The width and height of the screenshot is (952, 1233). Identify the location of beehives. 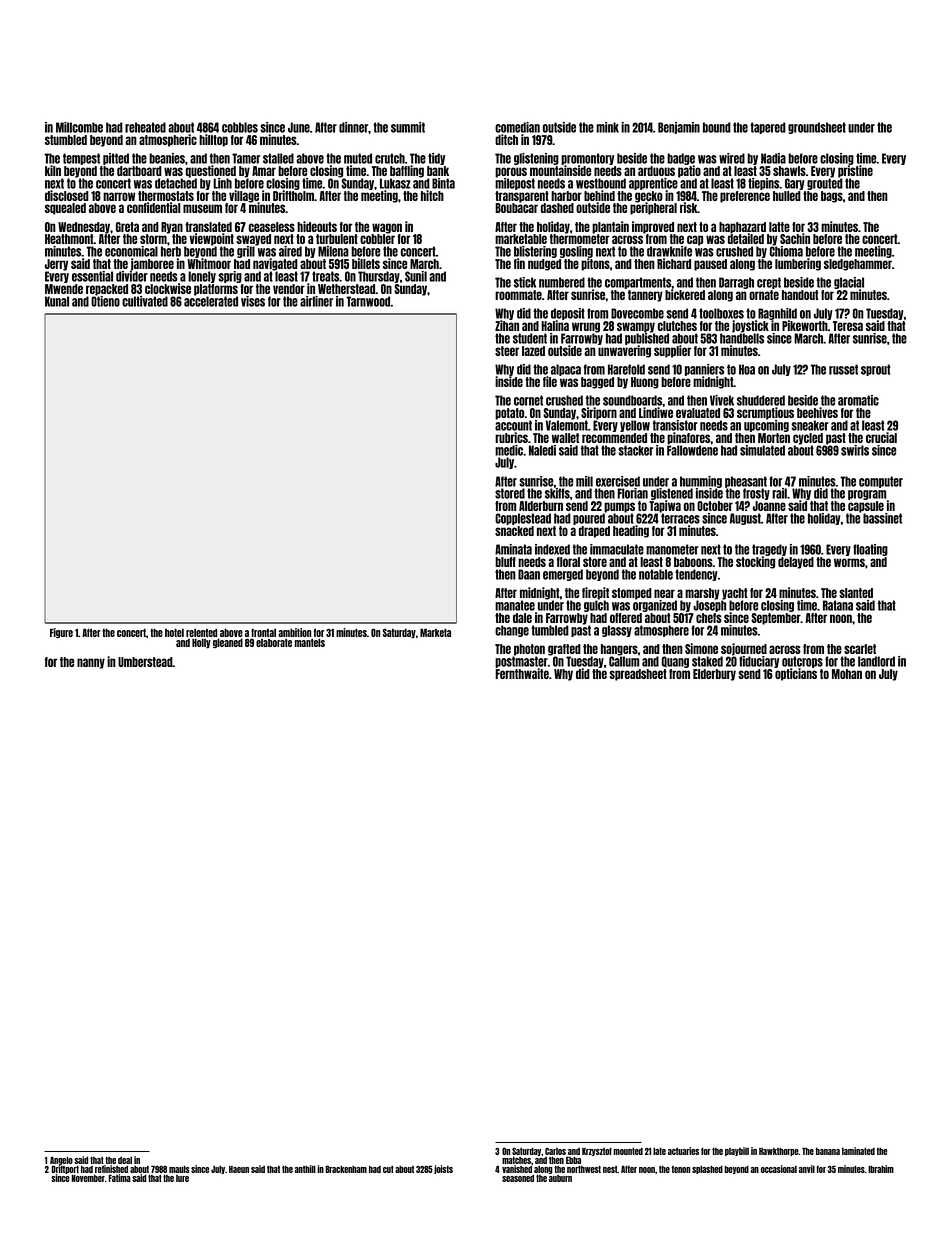
(817, 412).
